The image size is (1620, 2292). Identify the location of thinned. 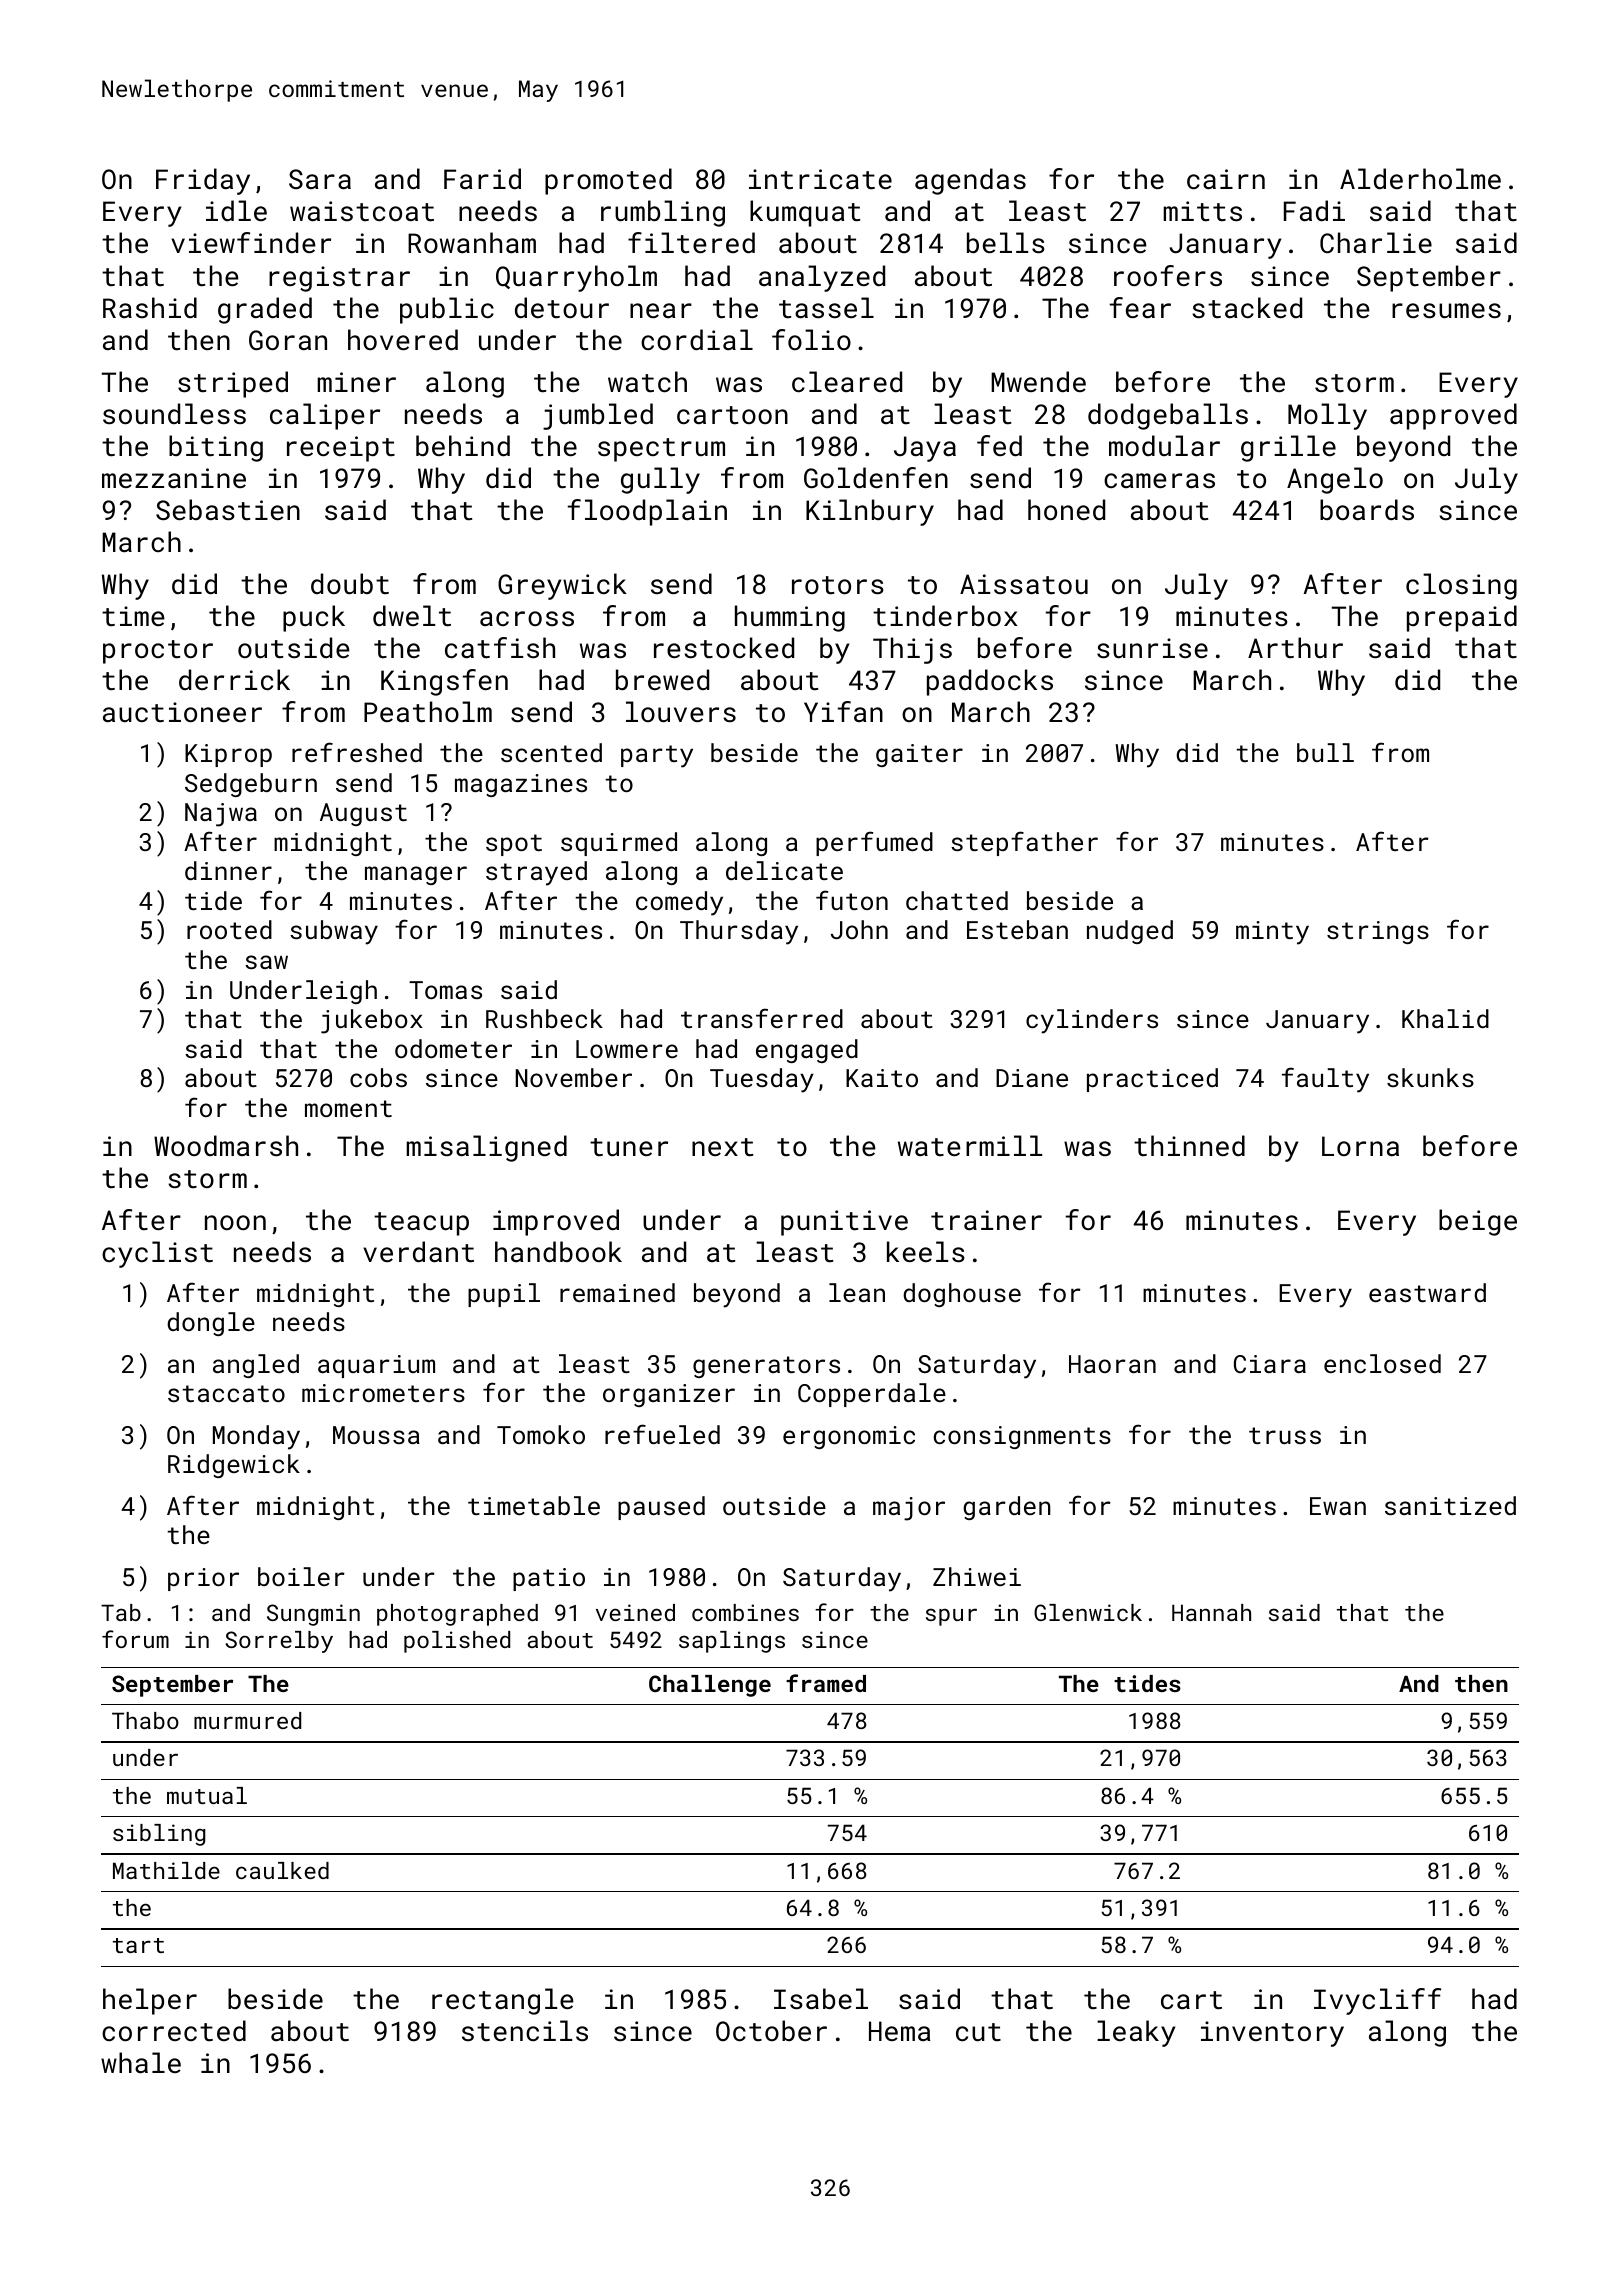
(1189, 1145).
